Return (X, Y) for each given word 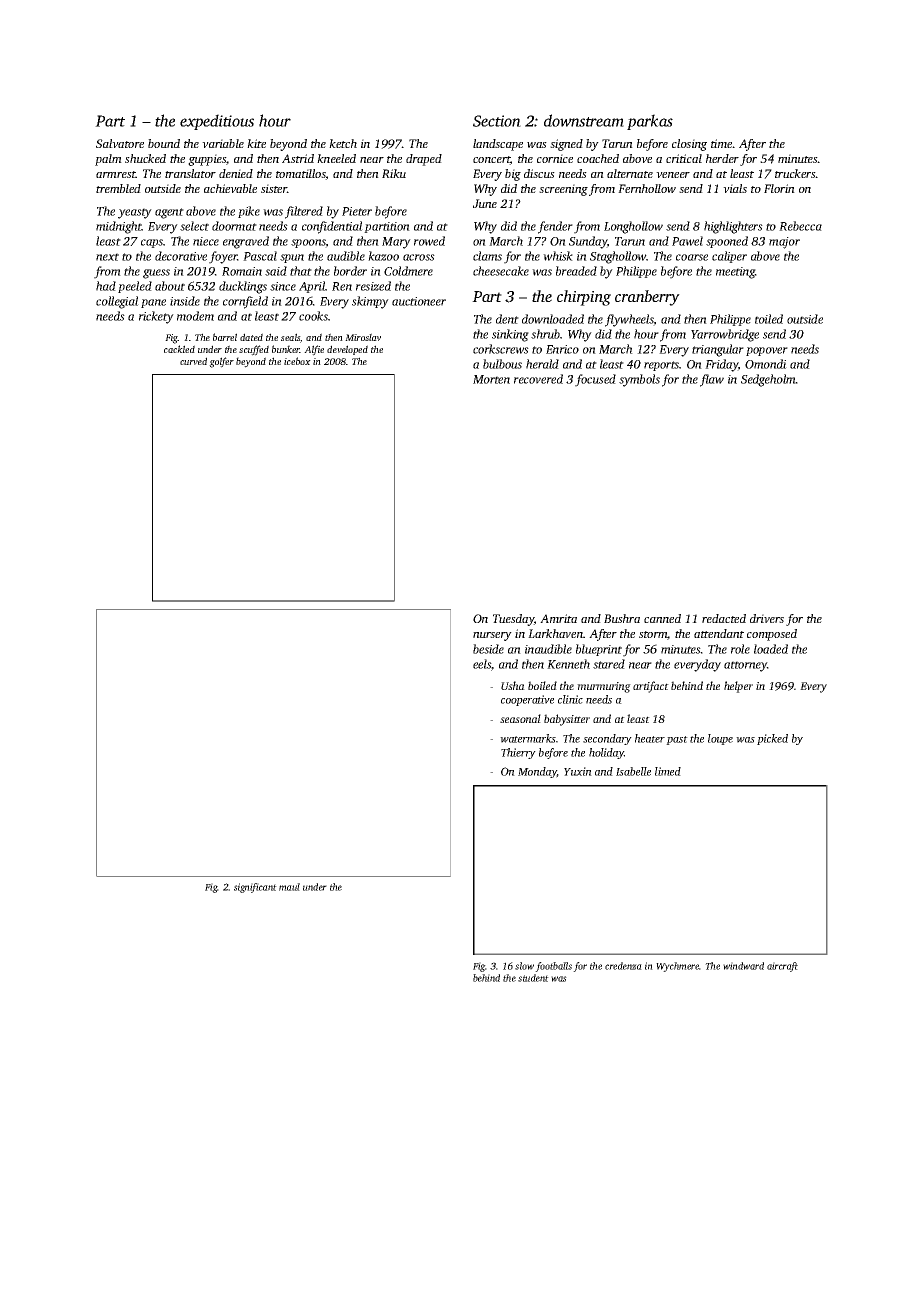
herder (722, 158)
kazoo (383, 256)
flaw (712, 380)
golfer (221, 362)
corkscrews (501, 349)
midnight (119, 227)
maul (289, 887)
